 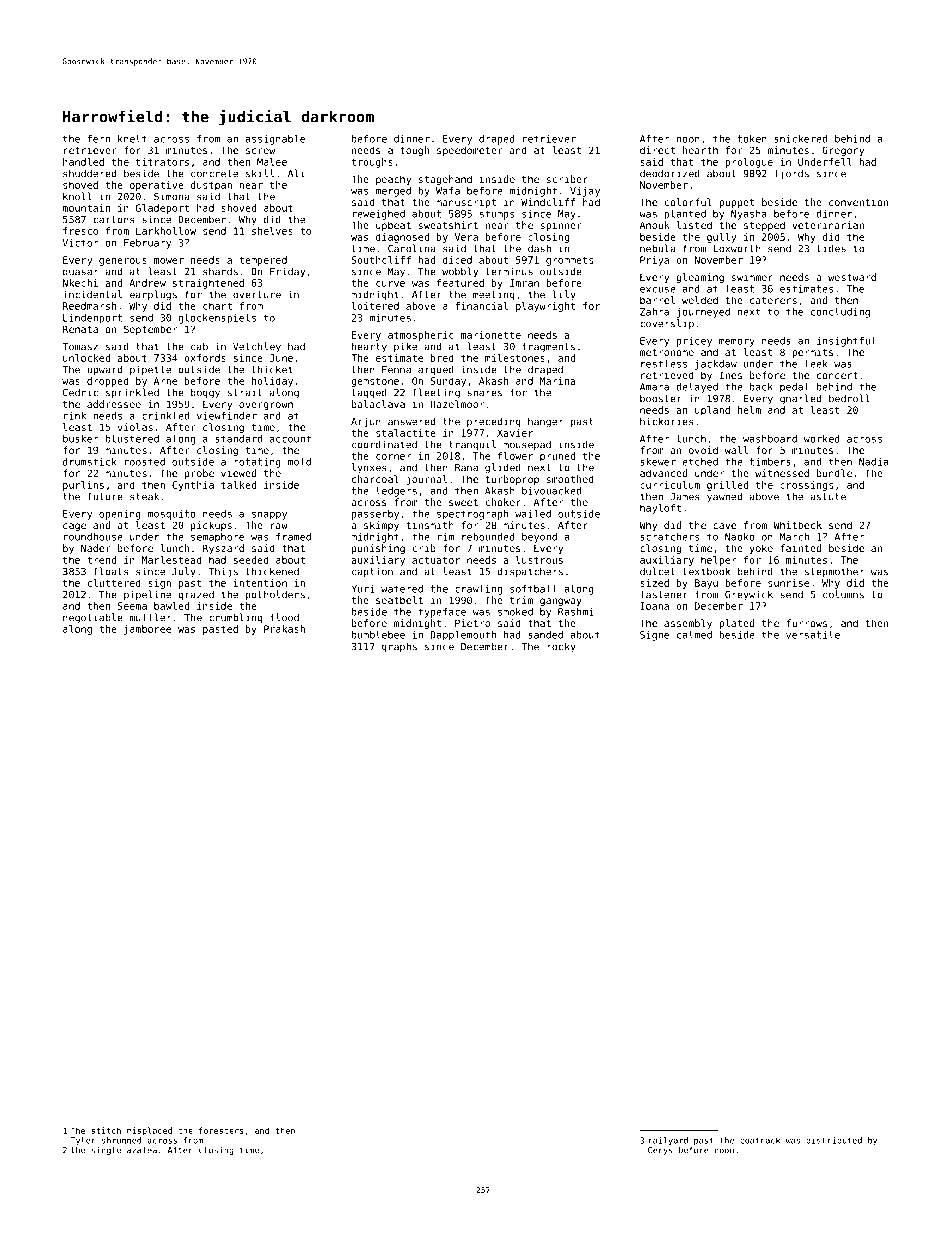 What do you see at coordinates (205, 393) in the screenshot?
I see `boggy` at bounding box center [205, 393].
